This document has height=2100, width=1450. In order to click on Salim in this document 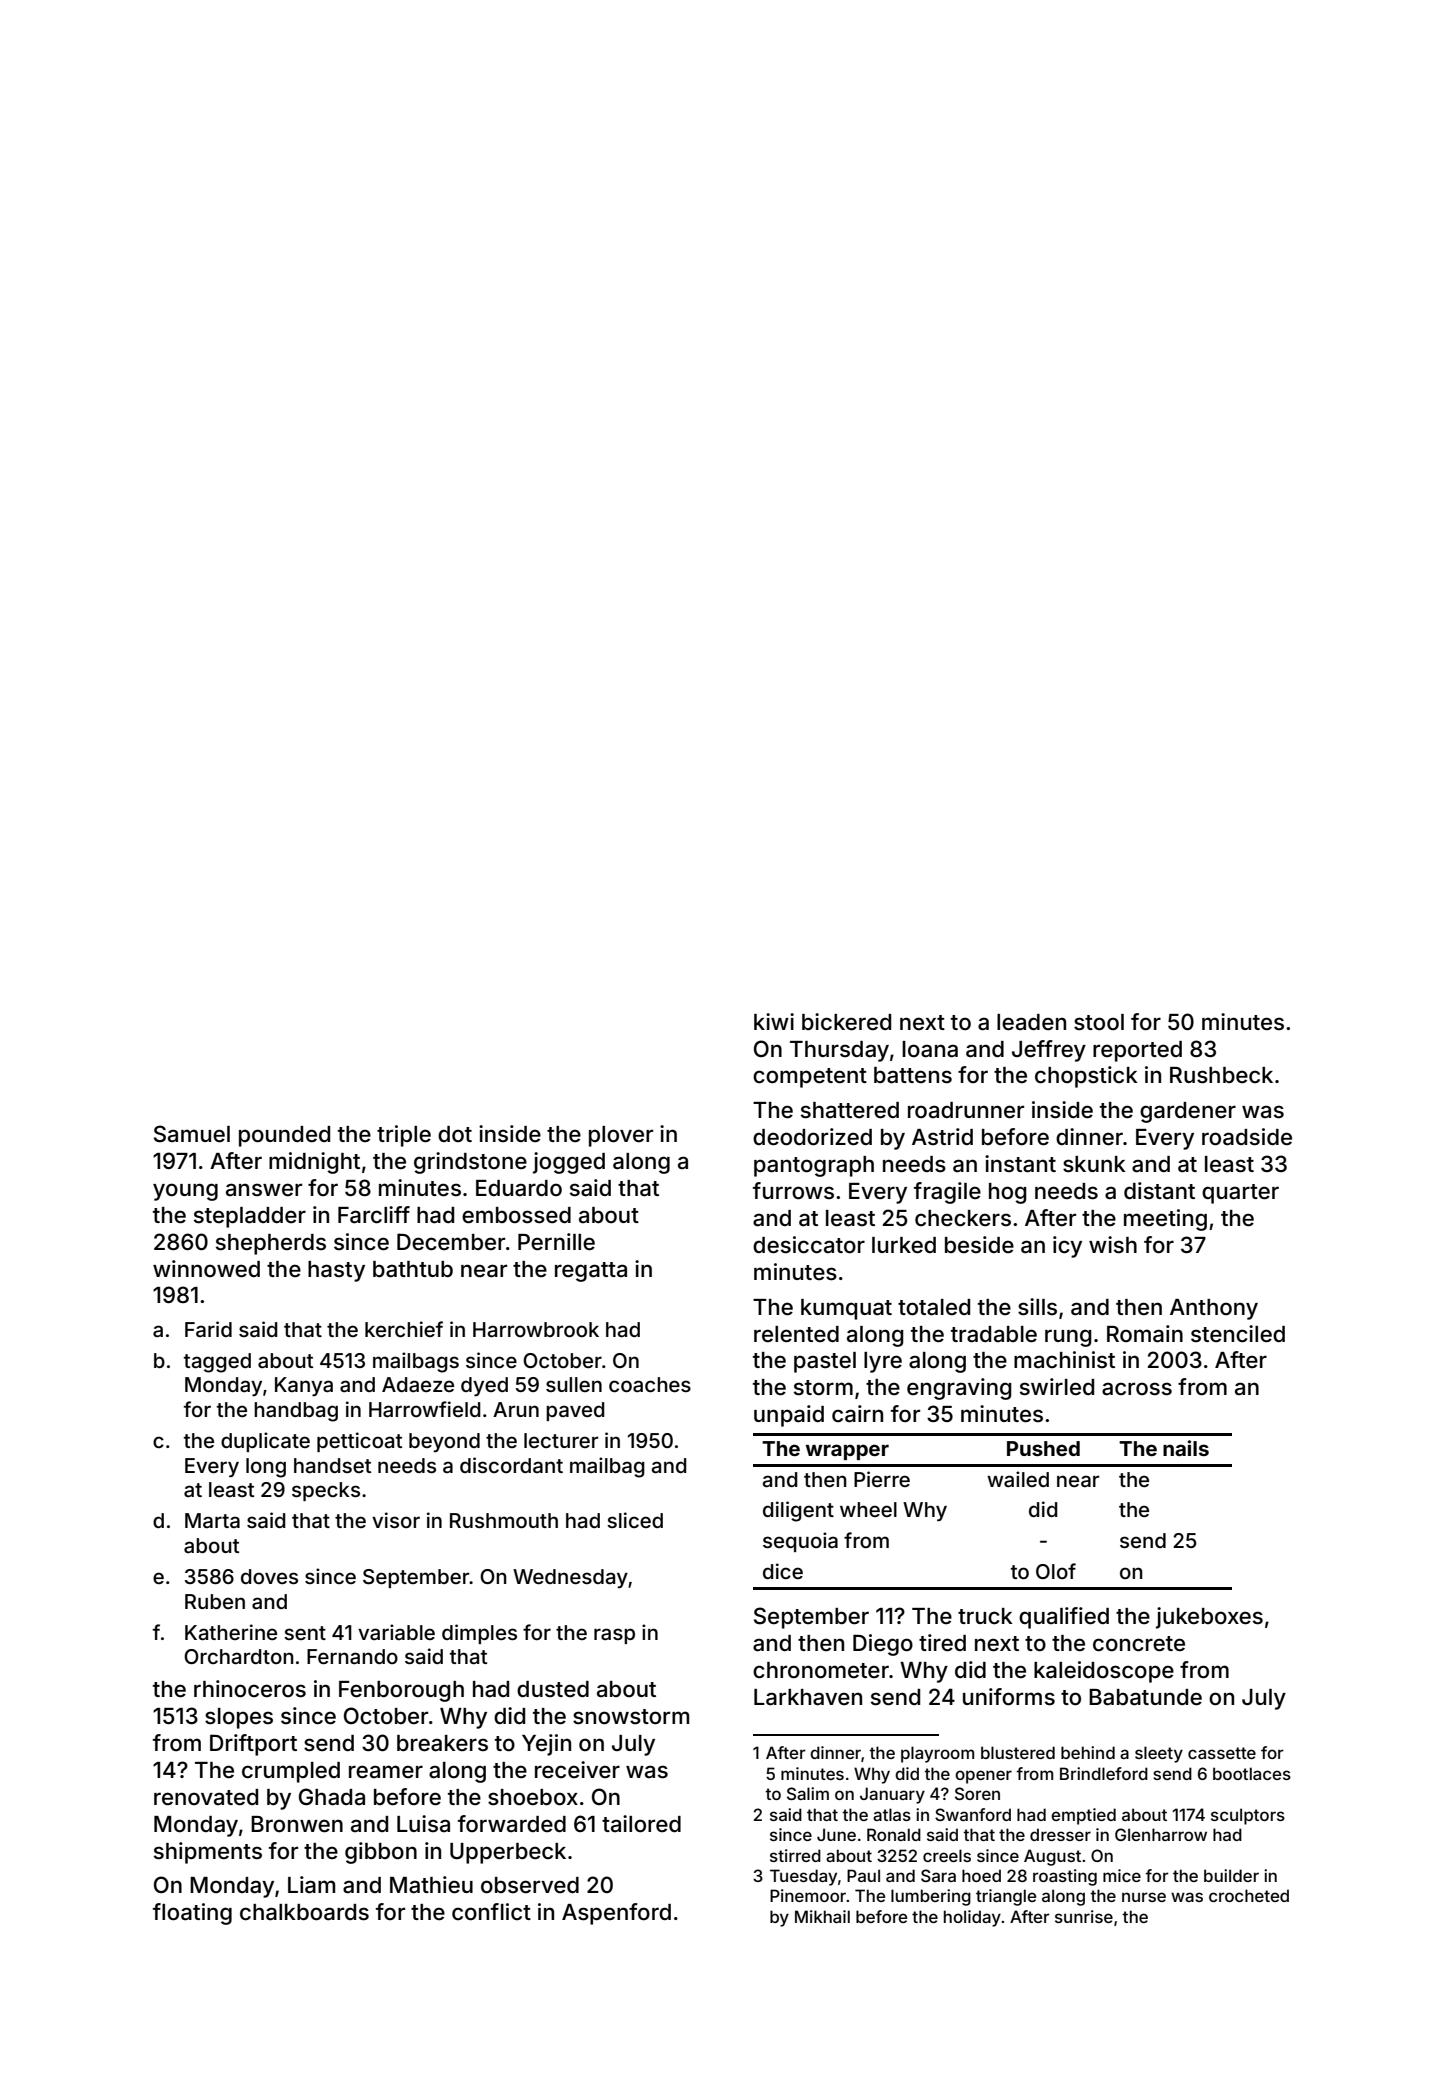, I will do `click(808, 1793)`.
